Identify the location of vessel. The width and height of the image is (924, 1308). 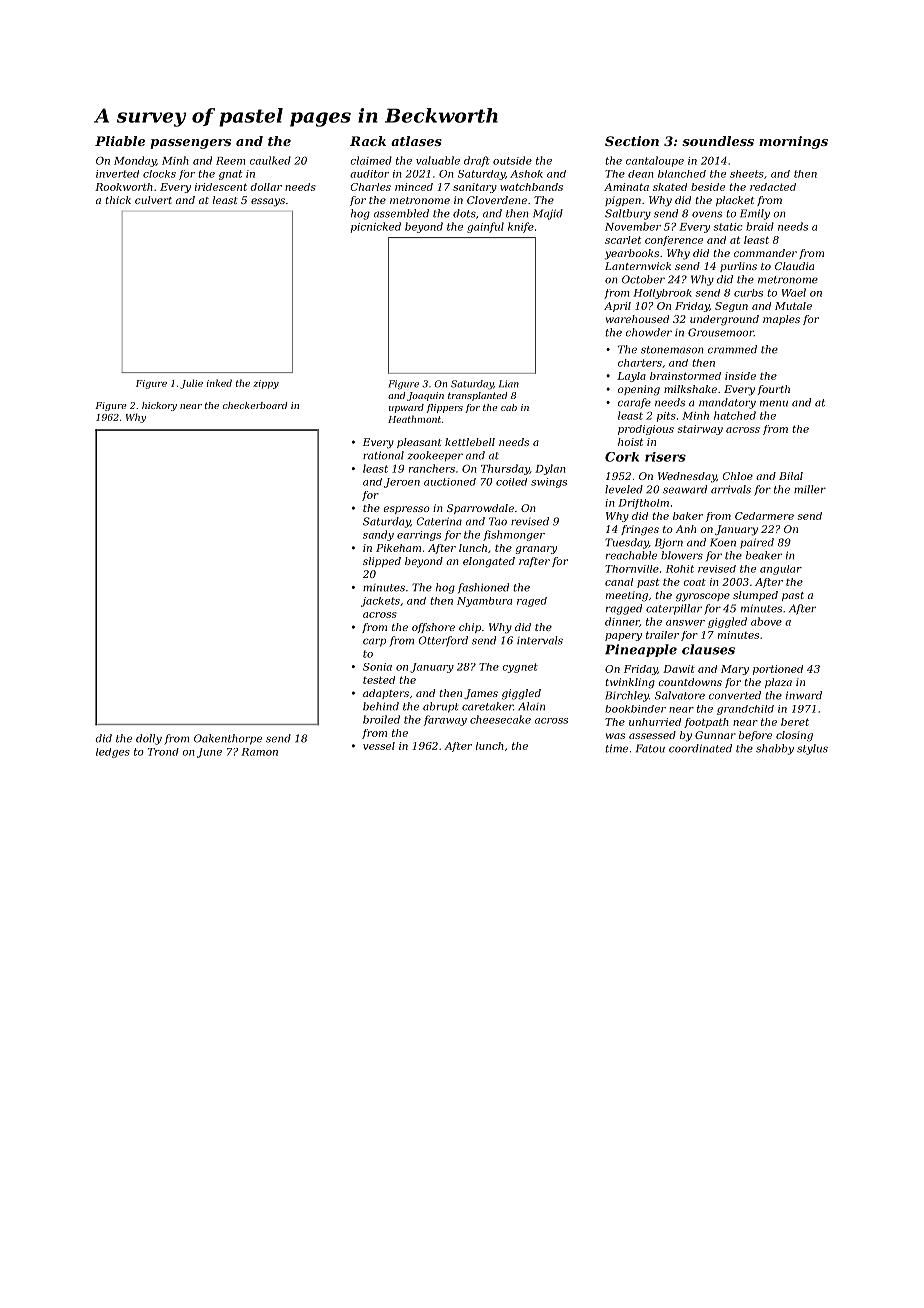
(379, 746).
